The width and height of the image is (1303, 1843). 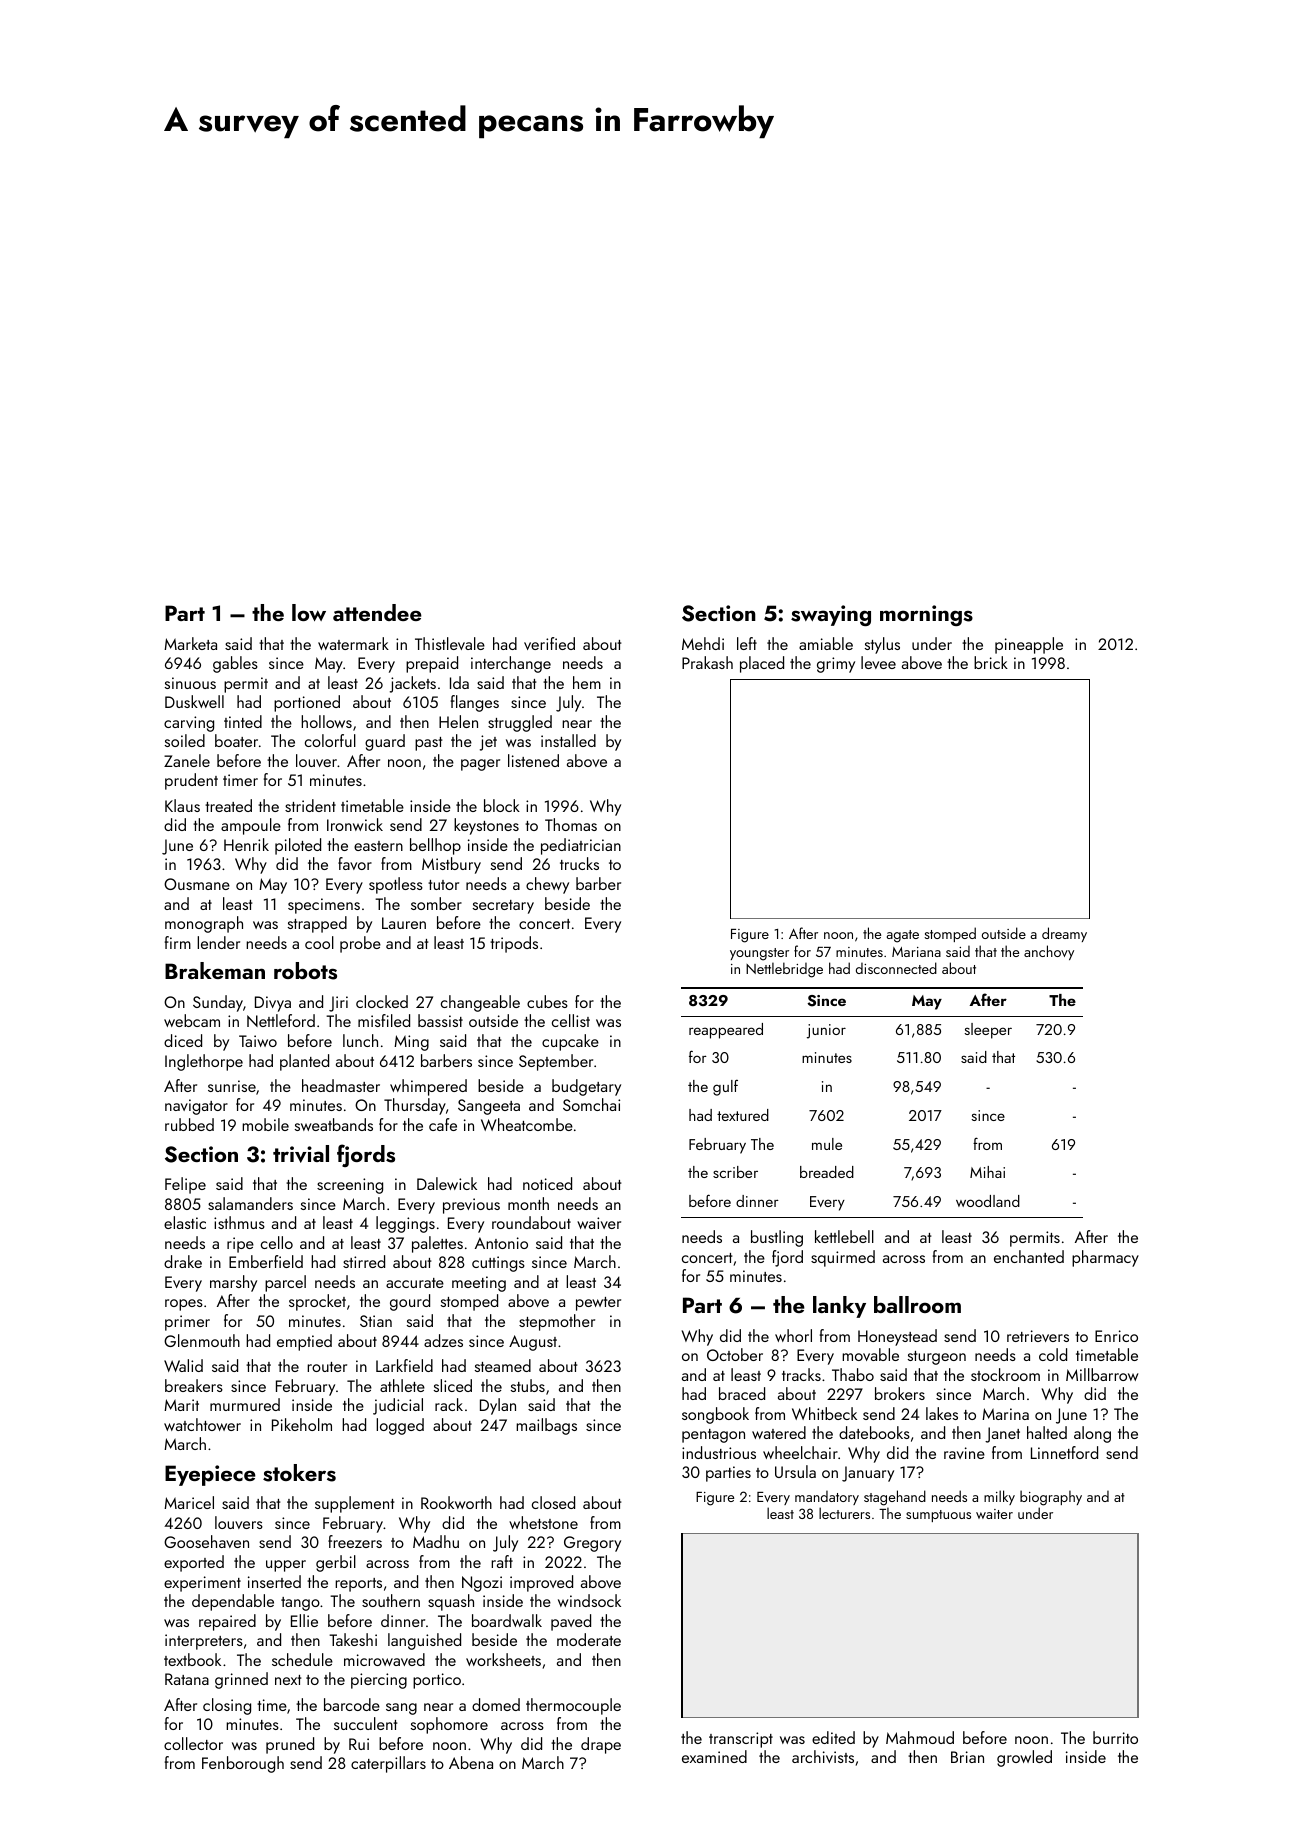 I want to click on collector, so click(x=193, y=1743).
